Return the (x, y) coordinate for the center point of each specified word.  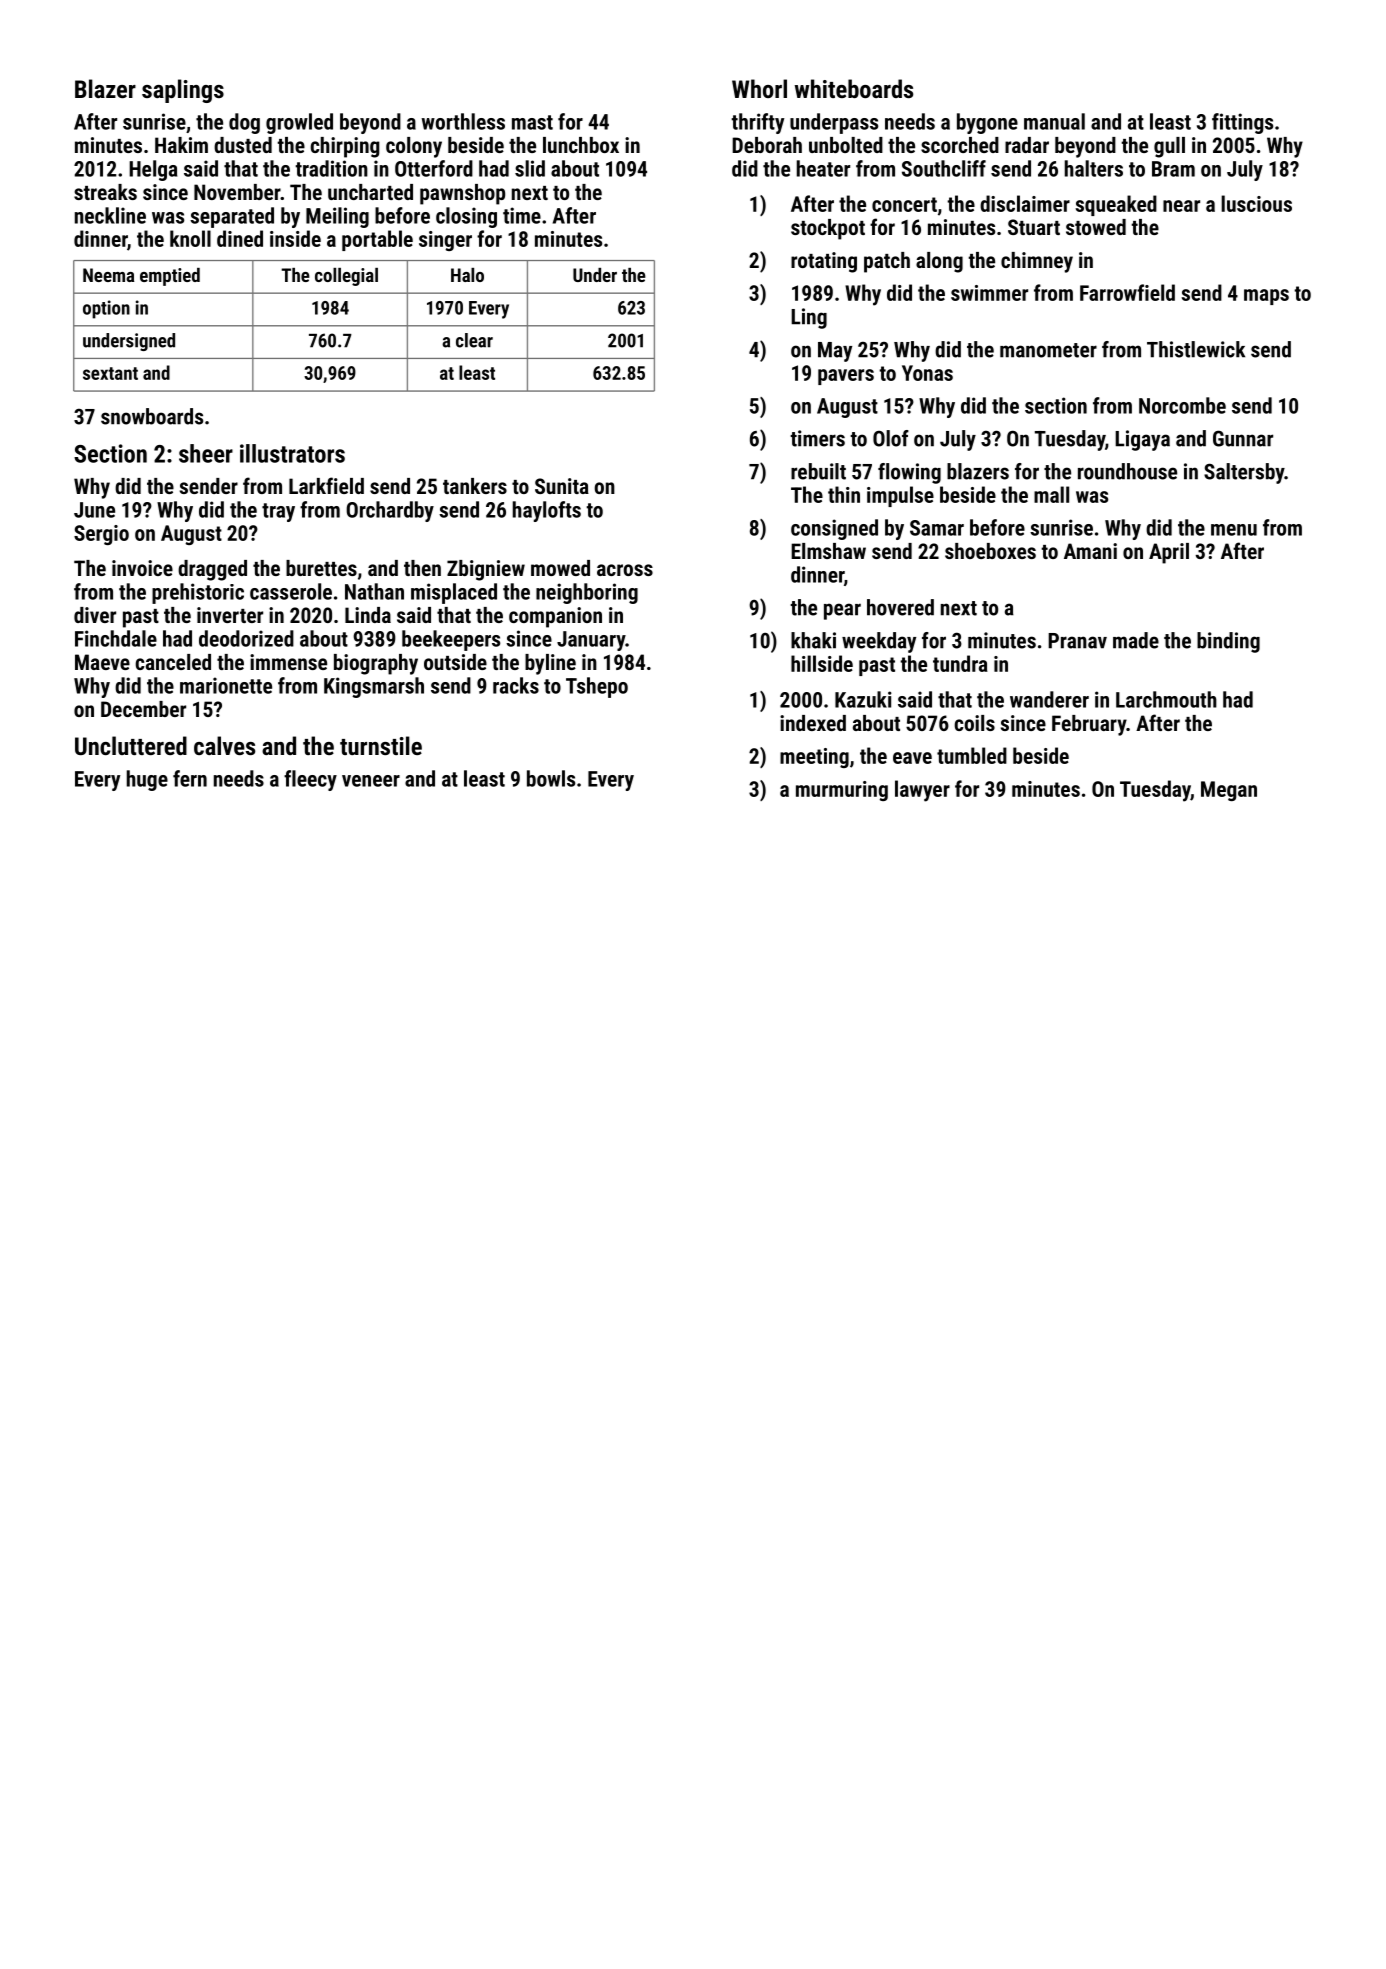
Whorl (759, 88)
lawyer (922, 791)
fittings (1242, 123)
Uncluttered (131, 745)
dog (244, 123)
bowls (551, 778)
